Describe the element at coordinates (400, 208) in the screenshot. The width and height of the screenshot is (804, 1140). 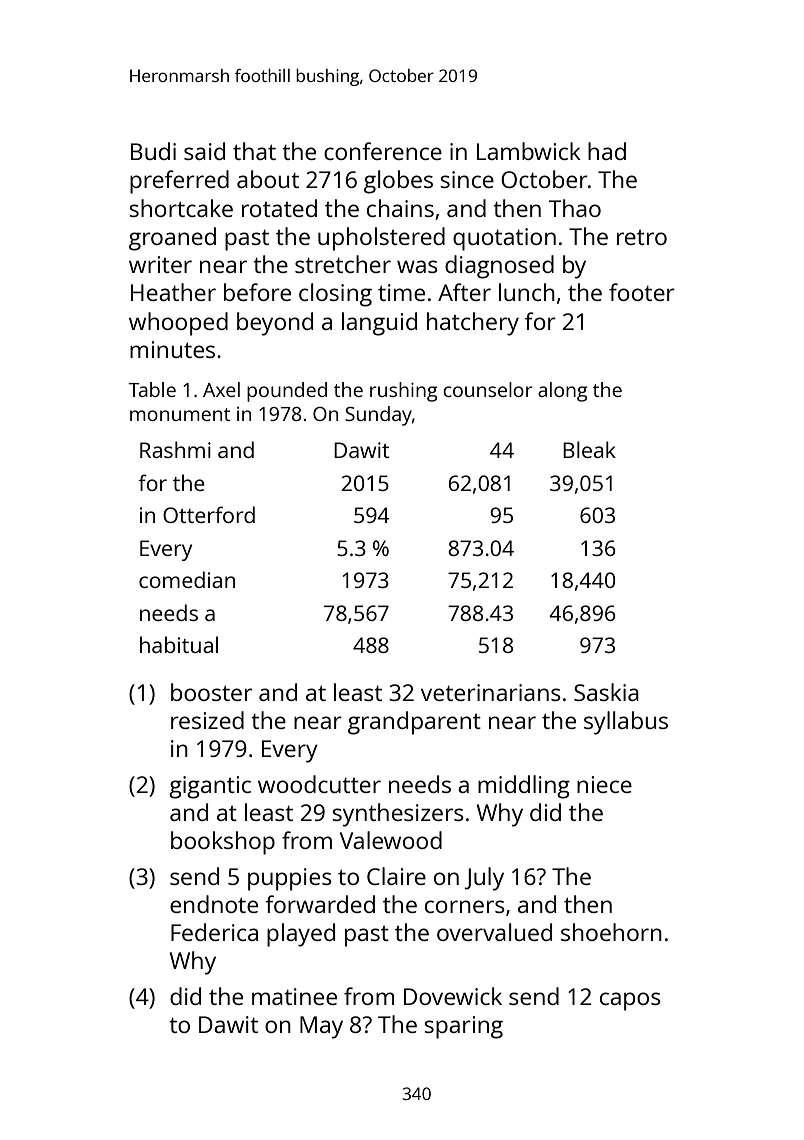
I see `chains` at that location.
